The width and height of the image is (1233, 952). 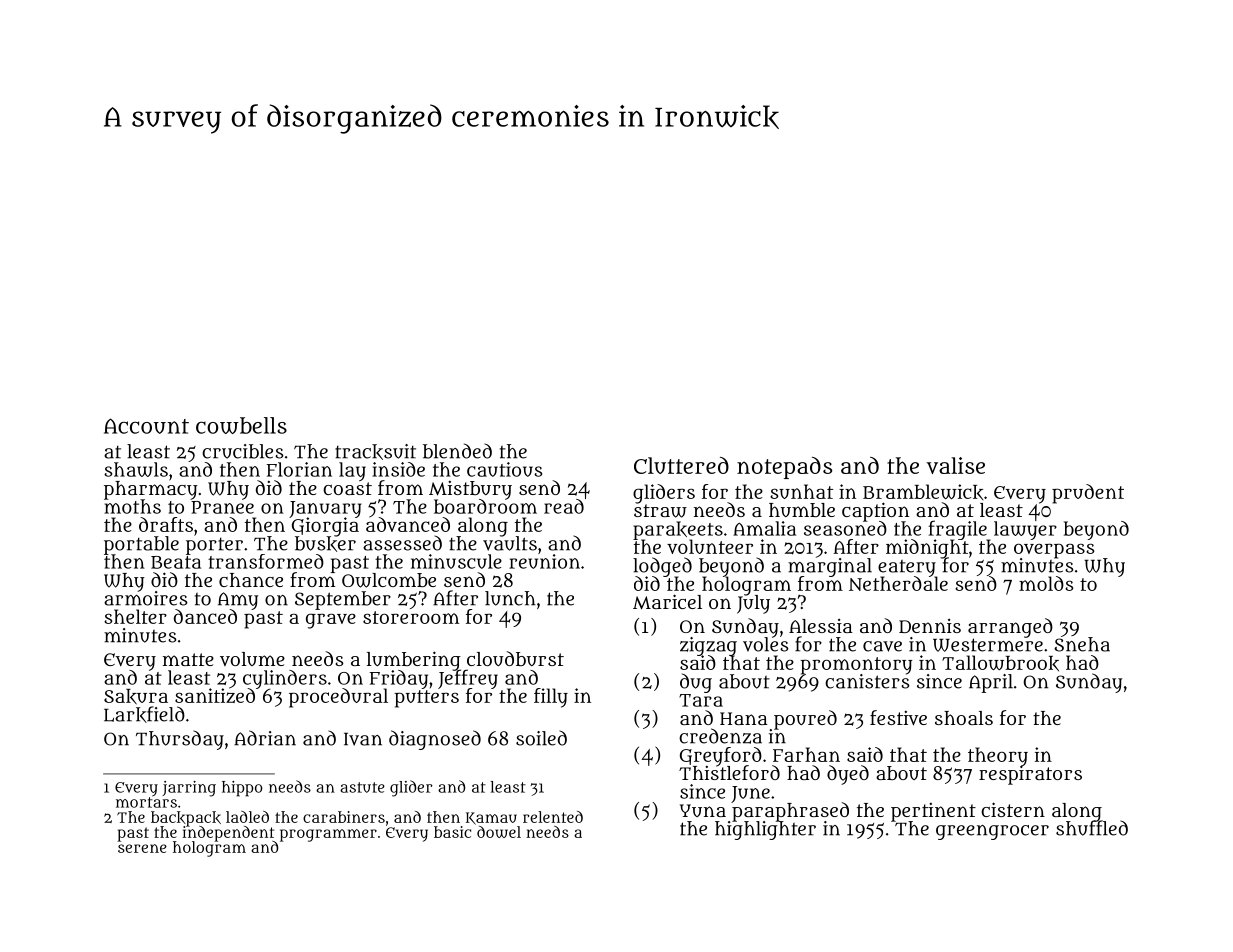 What do you see at coordinates (325, 509) in the image?
I see `January` at bounding box center [325, 509].
